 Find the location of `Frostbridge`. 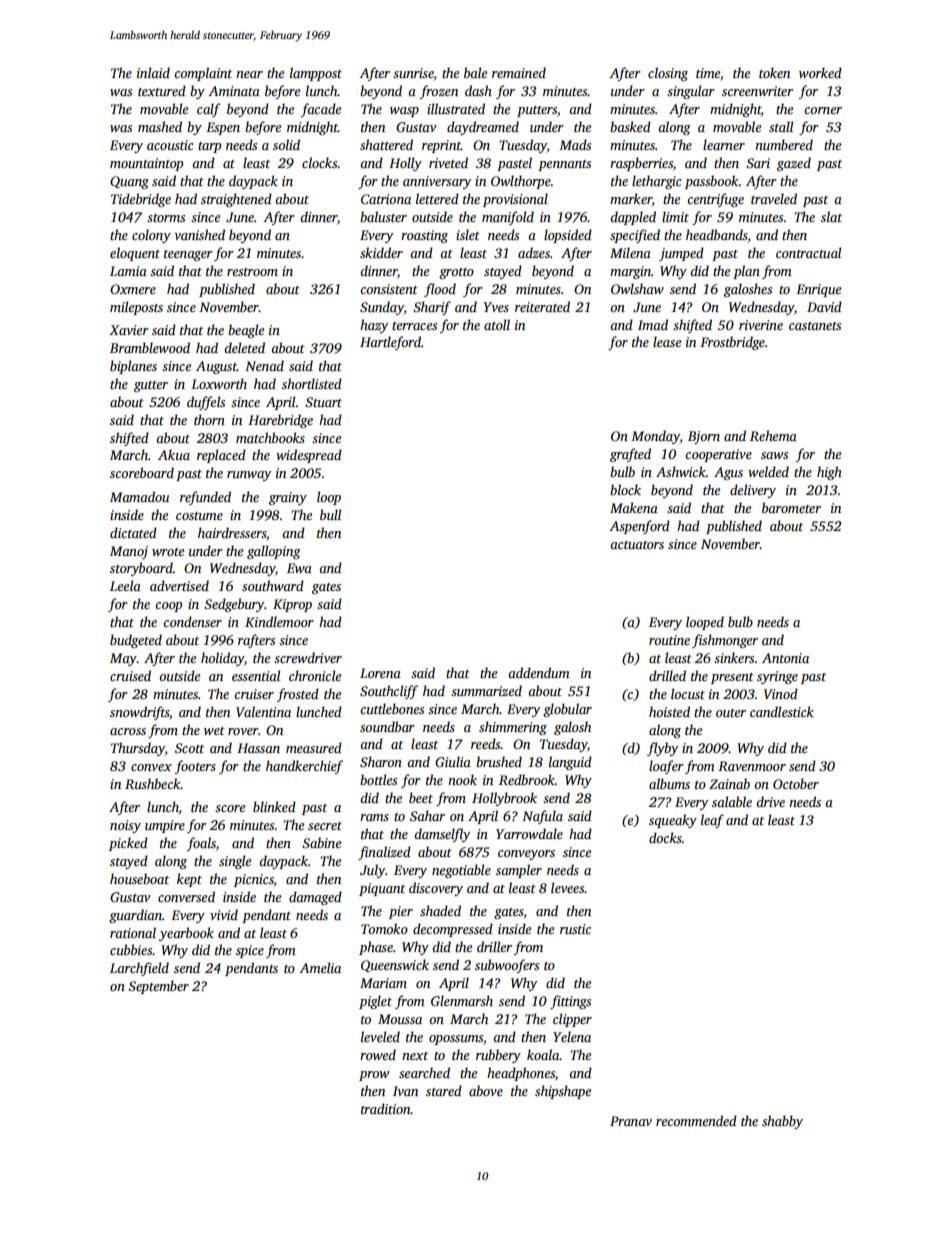

Frostbridge is located at coordinates (732, 343).
